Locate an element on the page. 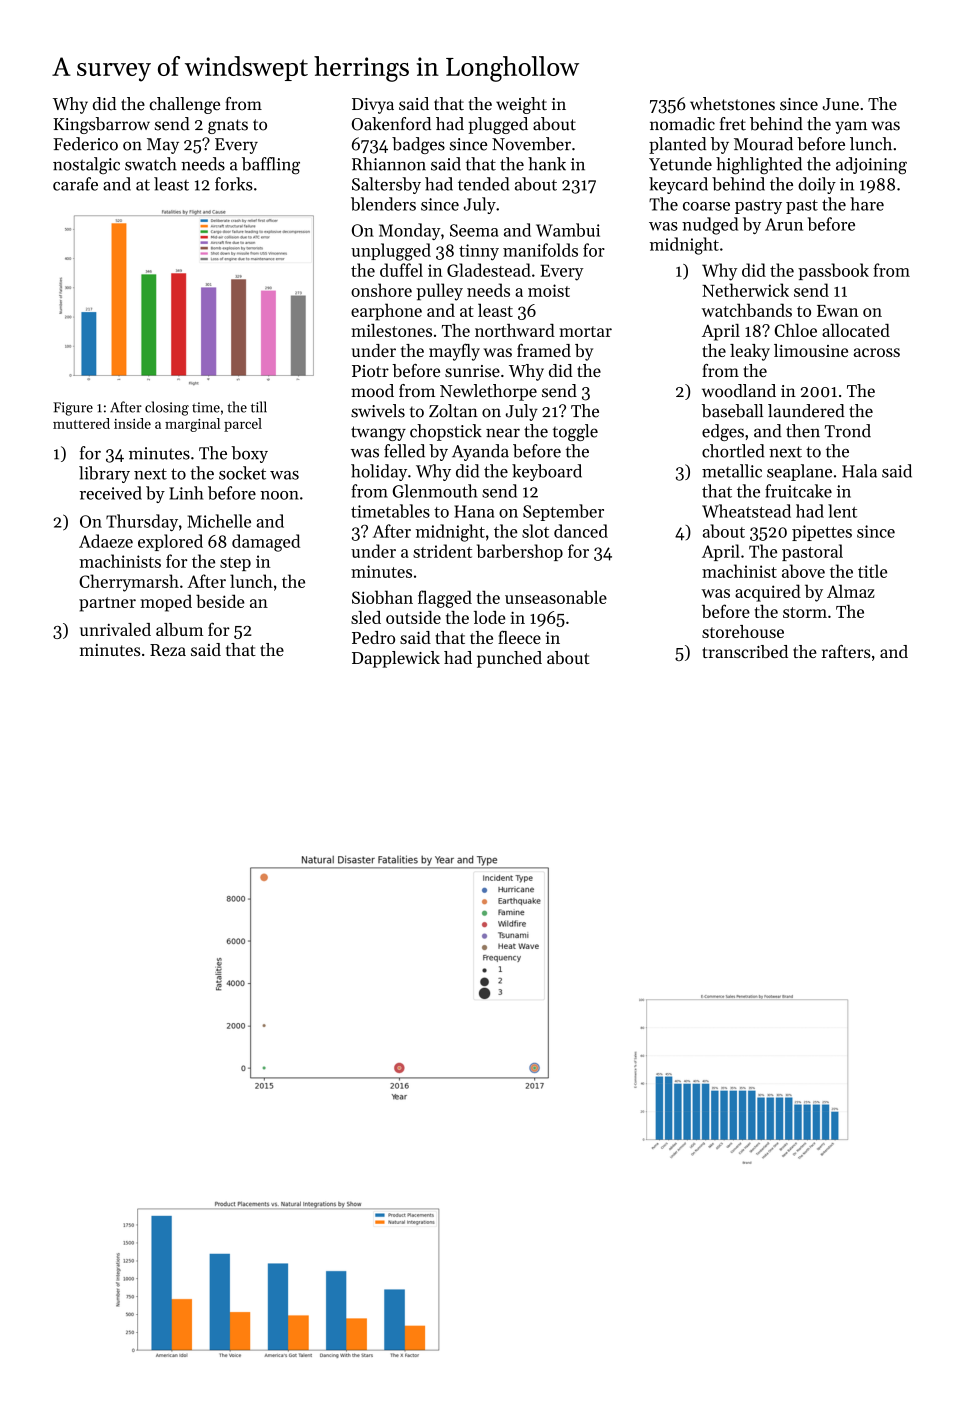 This image has width=968, height=1402. then is located at coordinates (803, 431).
